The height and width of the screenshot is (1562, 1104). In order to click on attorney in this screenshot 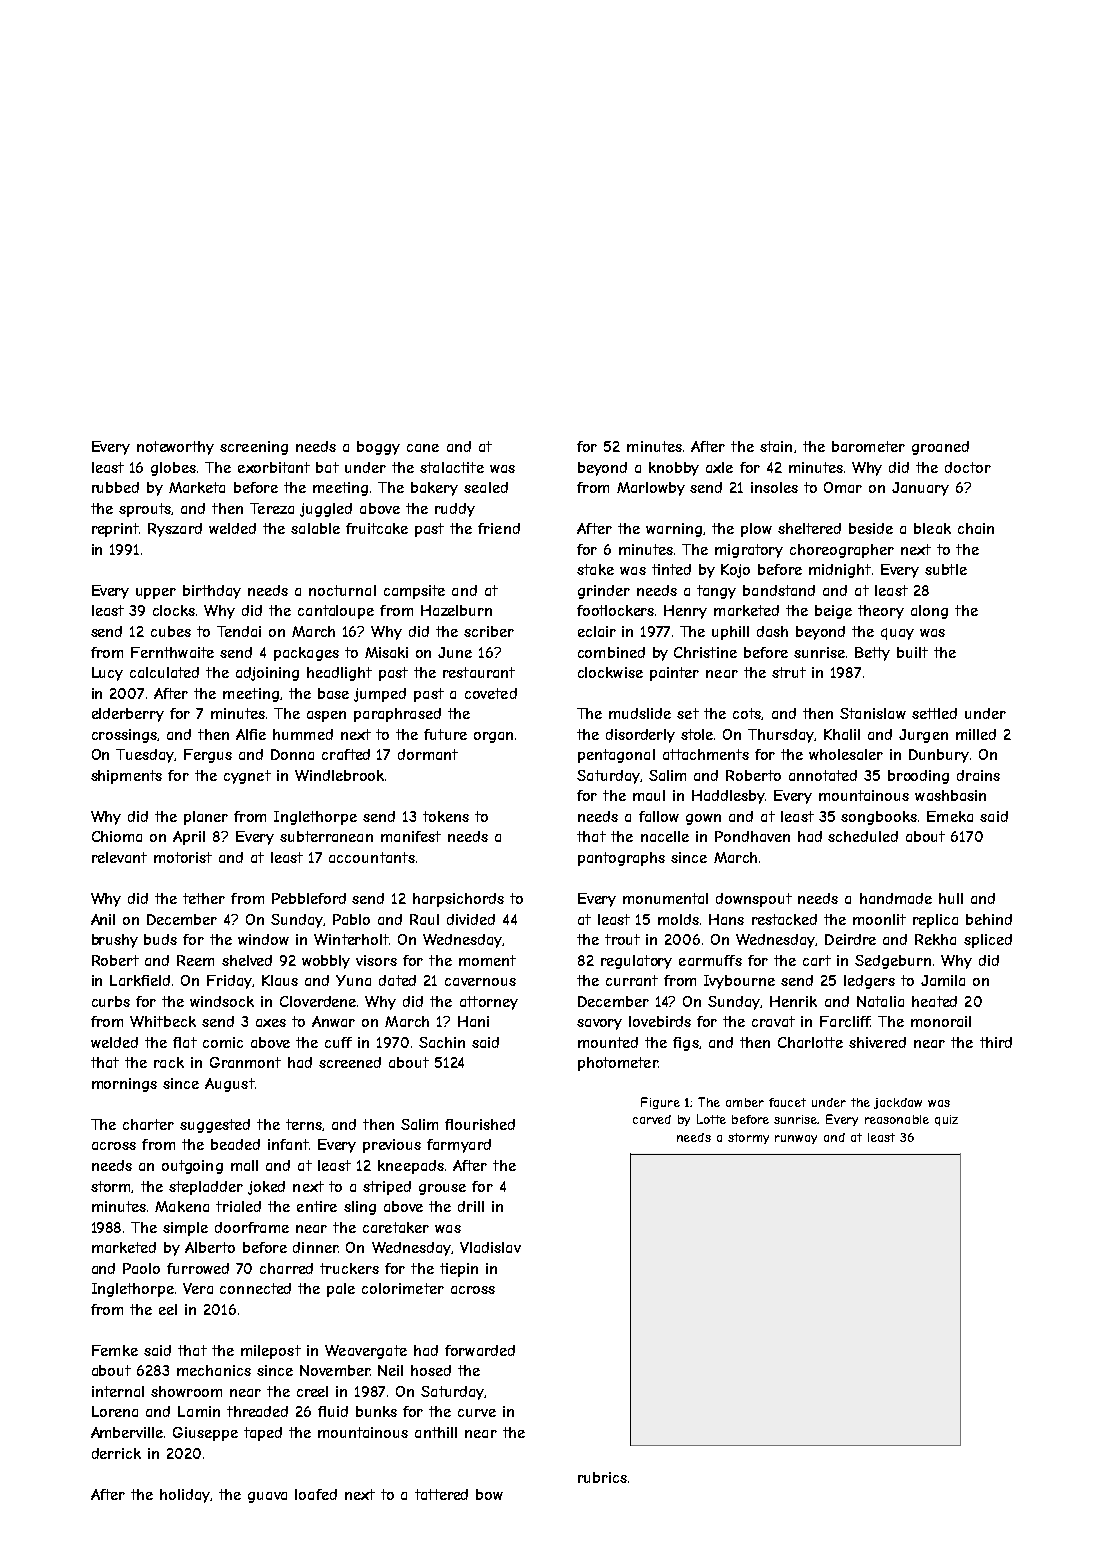, I will do `click(489, 1003)`.
